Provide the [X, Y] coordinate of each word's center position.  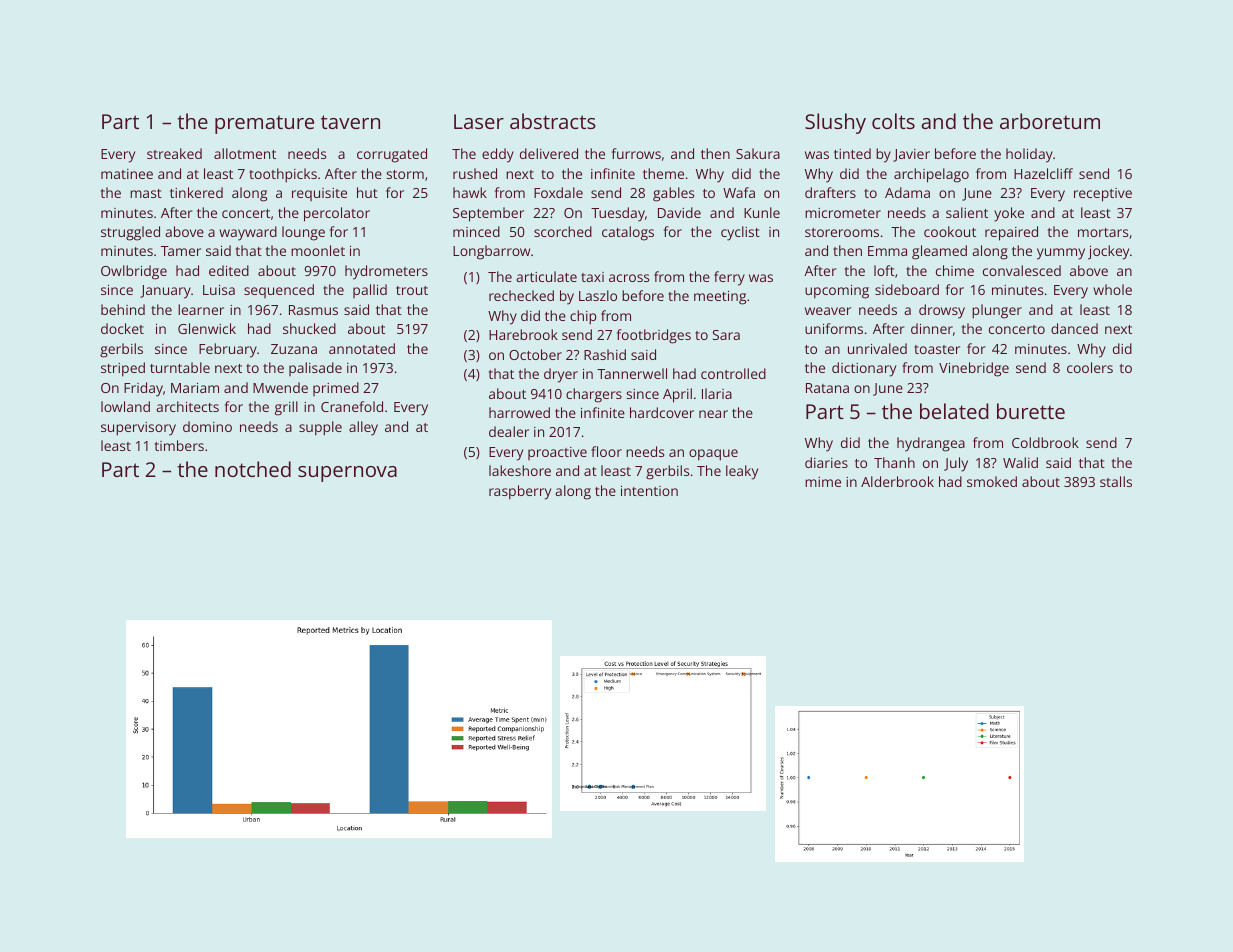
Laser [479, 121]
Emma [887, 251]
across [629, 278]
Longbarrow [491, 252]
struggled [130, 233]
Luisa [219, 290]
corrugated [392, 155]
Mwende [280, 387]
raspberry [520, 492]
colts [893, 121]
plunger [997, 311]
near [713, 414]
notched [253, 469]
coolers [1090, 367]
